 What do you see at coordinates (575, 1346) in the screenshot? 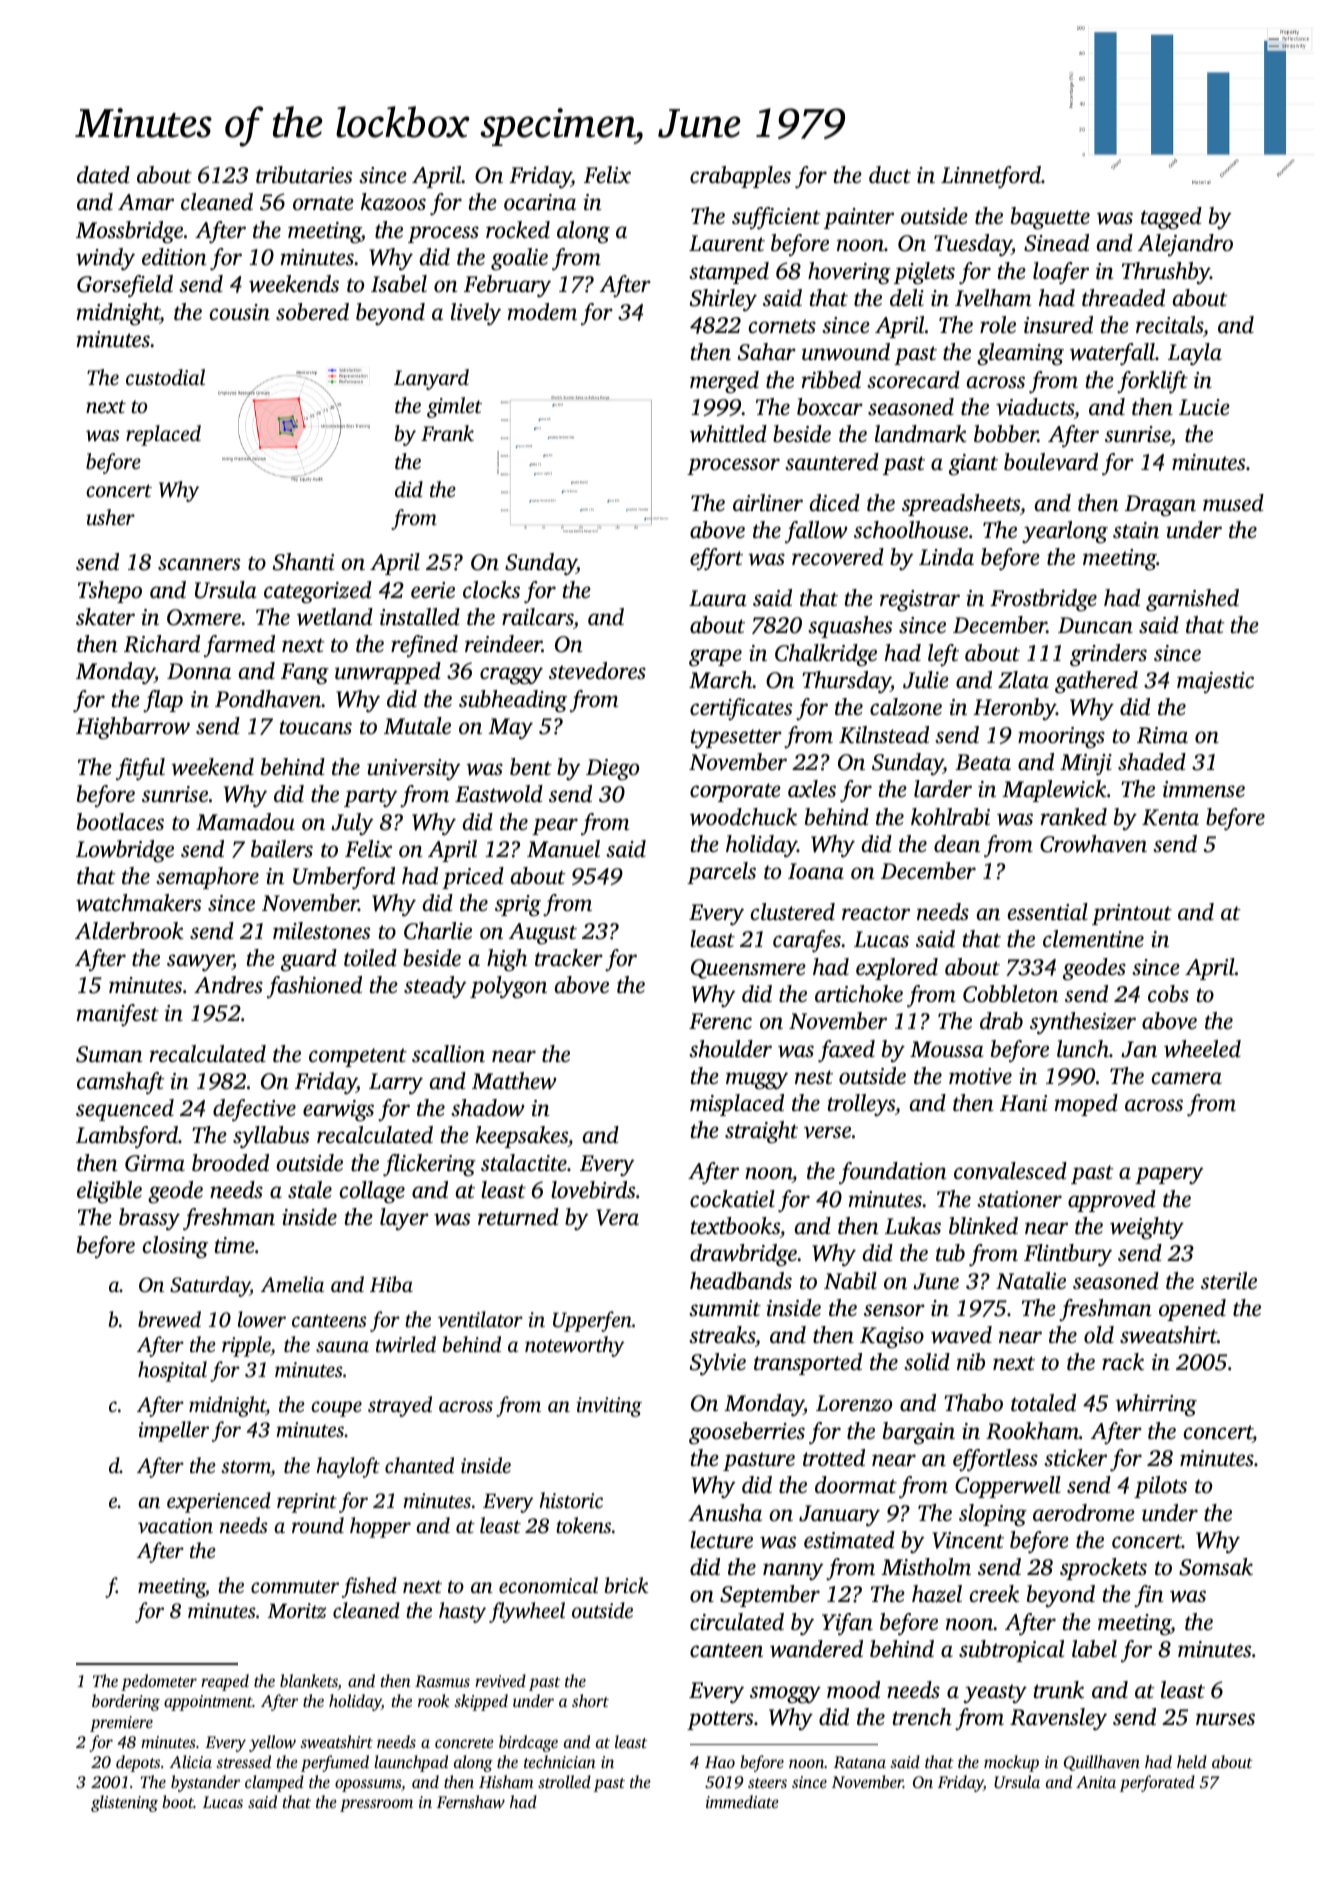
I see `noteworthy` at bounding box center [575, 1346].
